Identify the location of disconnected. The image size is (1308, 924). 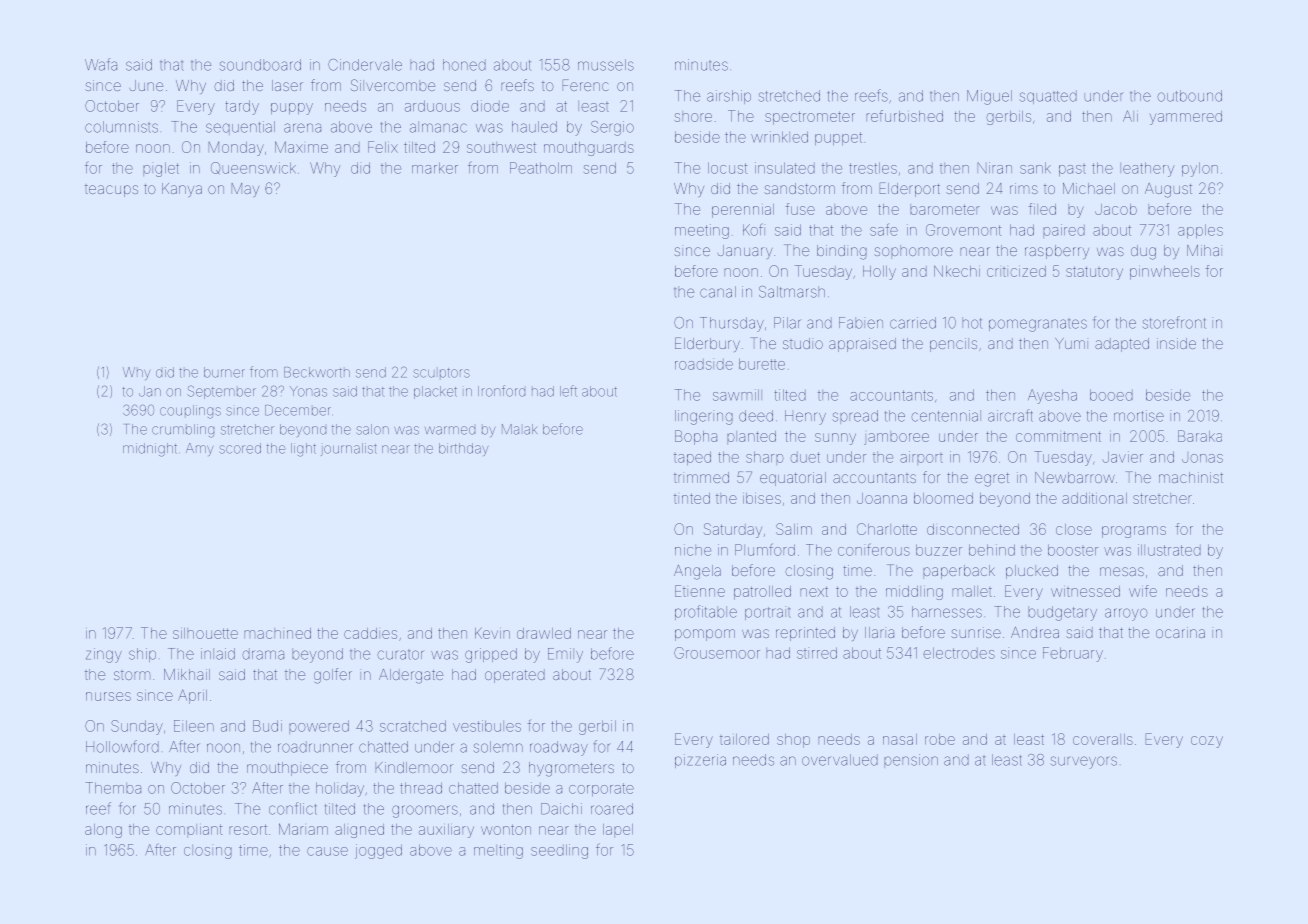
(973, 529).
